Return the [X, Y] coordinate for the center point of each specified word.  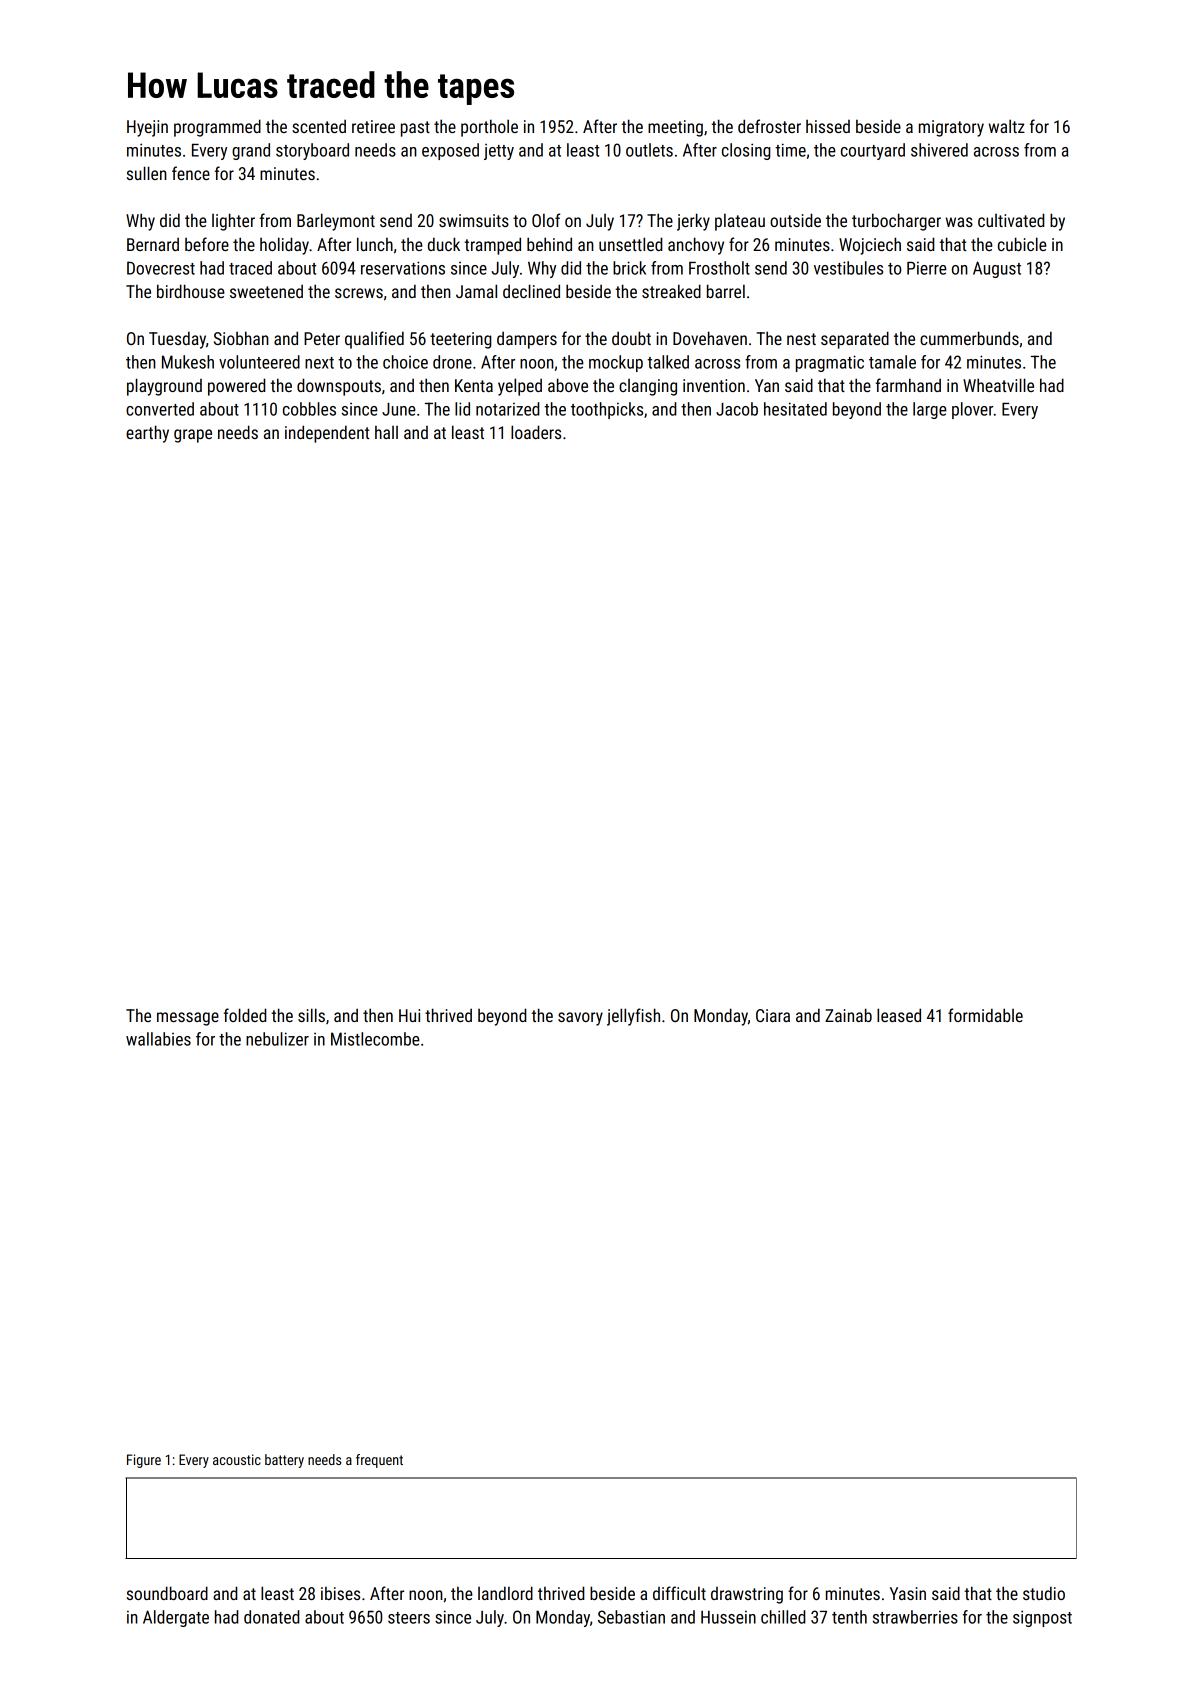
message [188, 1019]
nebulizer [277, 1039]
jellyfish [633, 1017]
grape [193, 436]
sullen [147, 173]
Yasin [908, 1593]
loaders [536, 432]
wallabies [158, 1039]
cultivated [1011, 220]
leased [899, 1015]
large [930, 410]
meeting [675, 128]
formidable [985, 1015]
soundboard [167, 1593]
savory [580, 1019]
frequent [379, 1461]
